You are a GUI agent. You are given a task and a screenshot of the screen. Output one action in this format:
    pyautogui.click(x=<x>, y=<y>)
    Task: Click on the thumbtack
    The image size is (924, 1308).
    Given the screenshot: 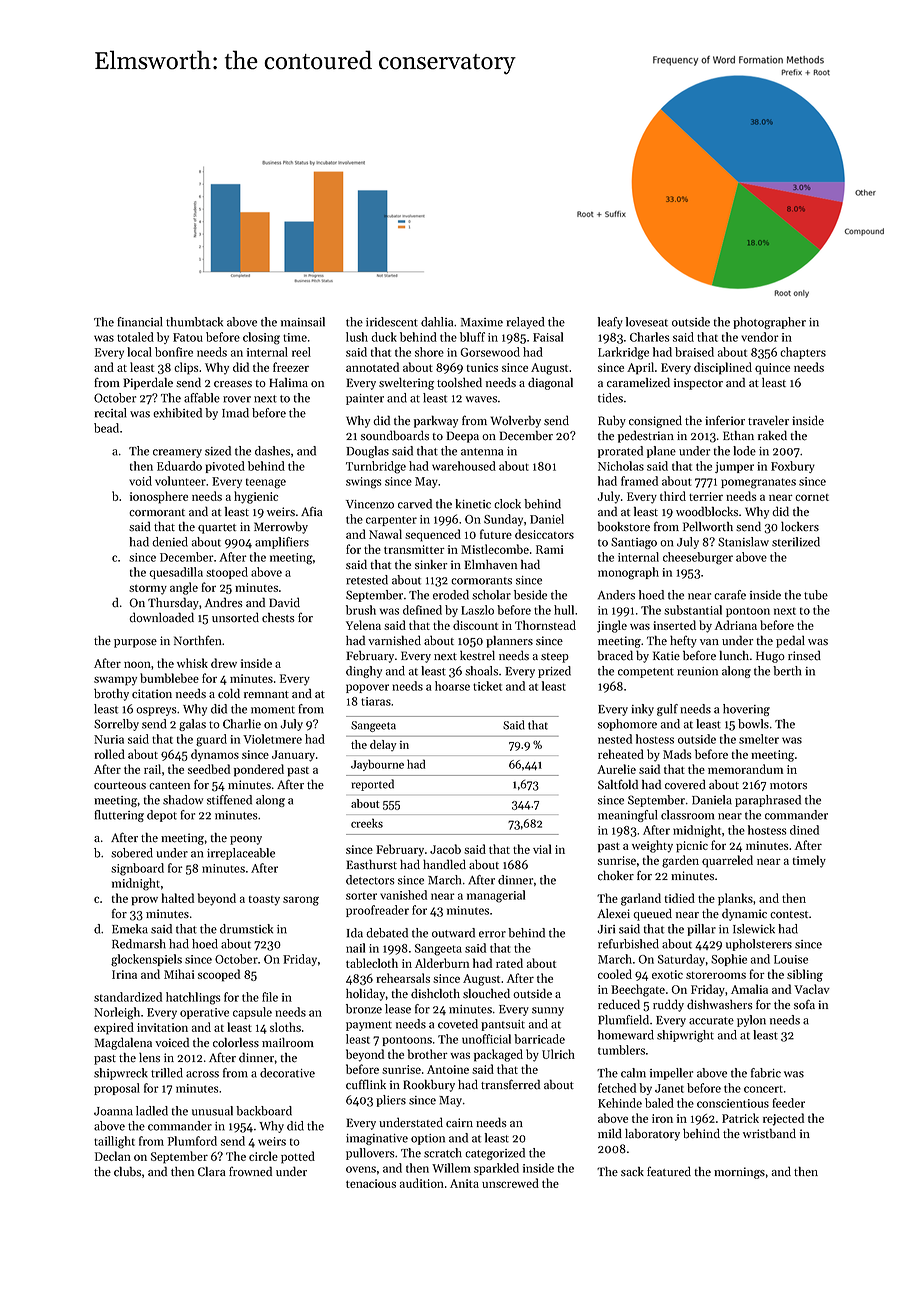 What is the action you would take?
    pyautogui.click(x=194, y=322)
